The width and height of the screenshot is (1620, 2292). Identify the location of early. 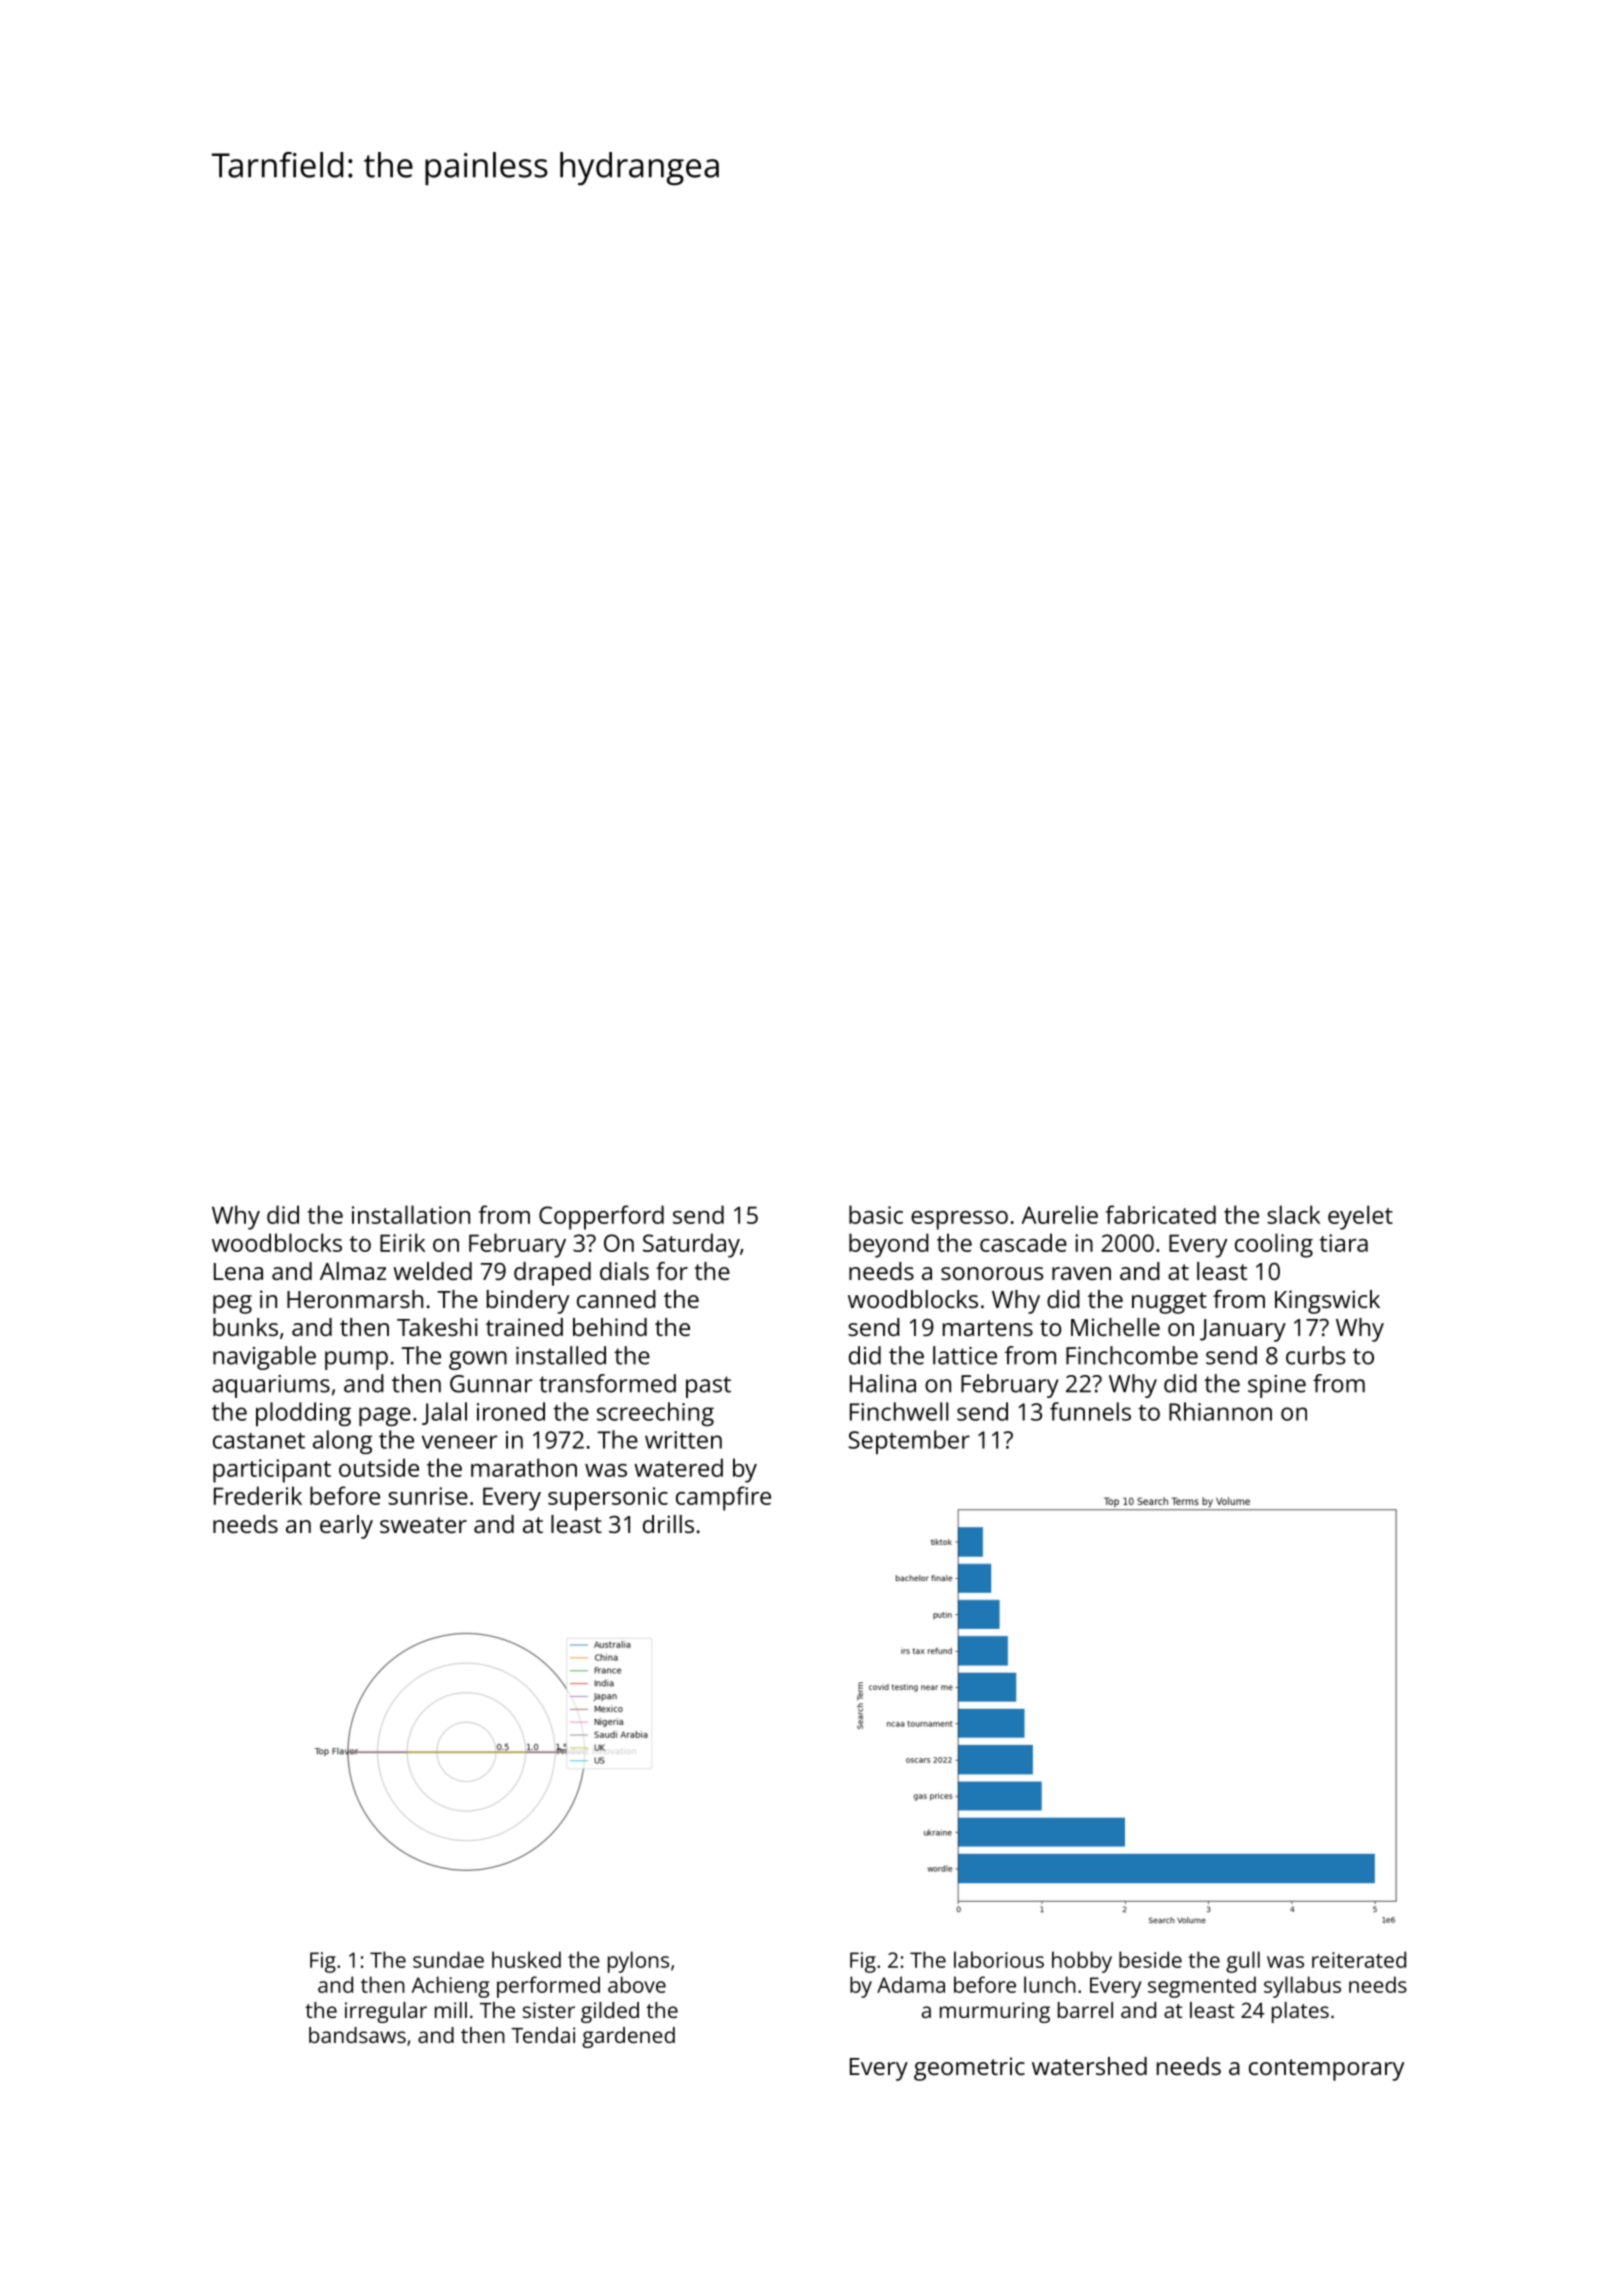
(346, 1527).
